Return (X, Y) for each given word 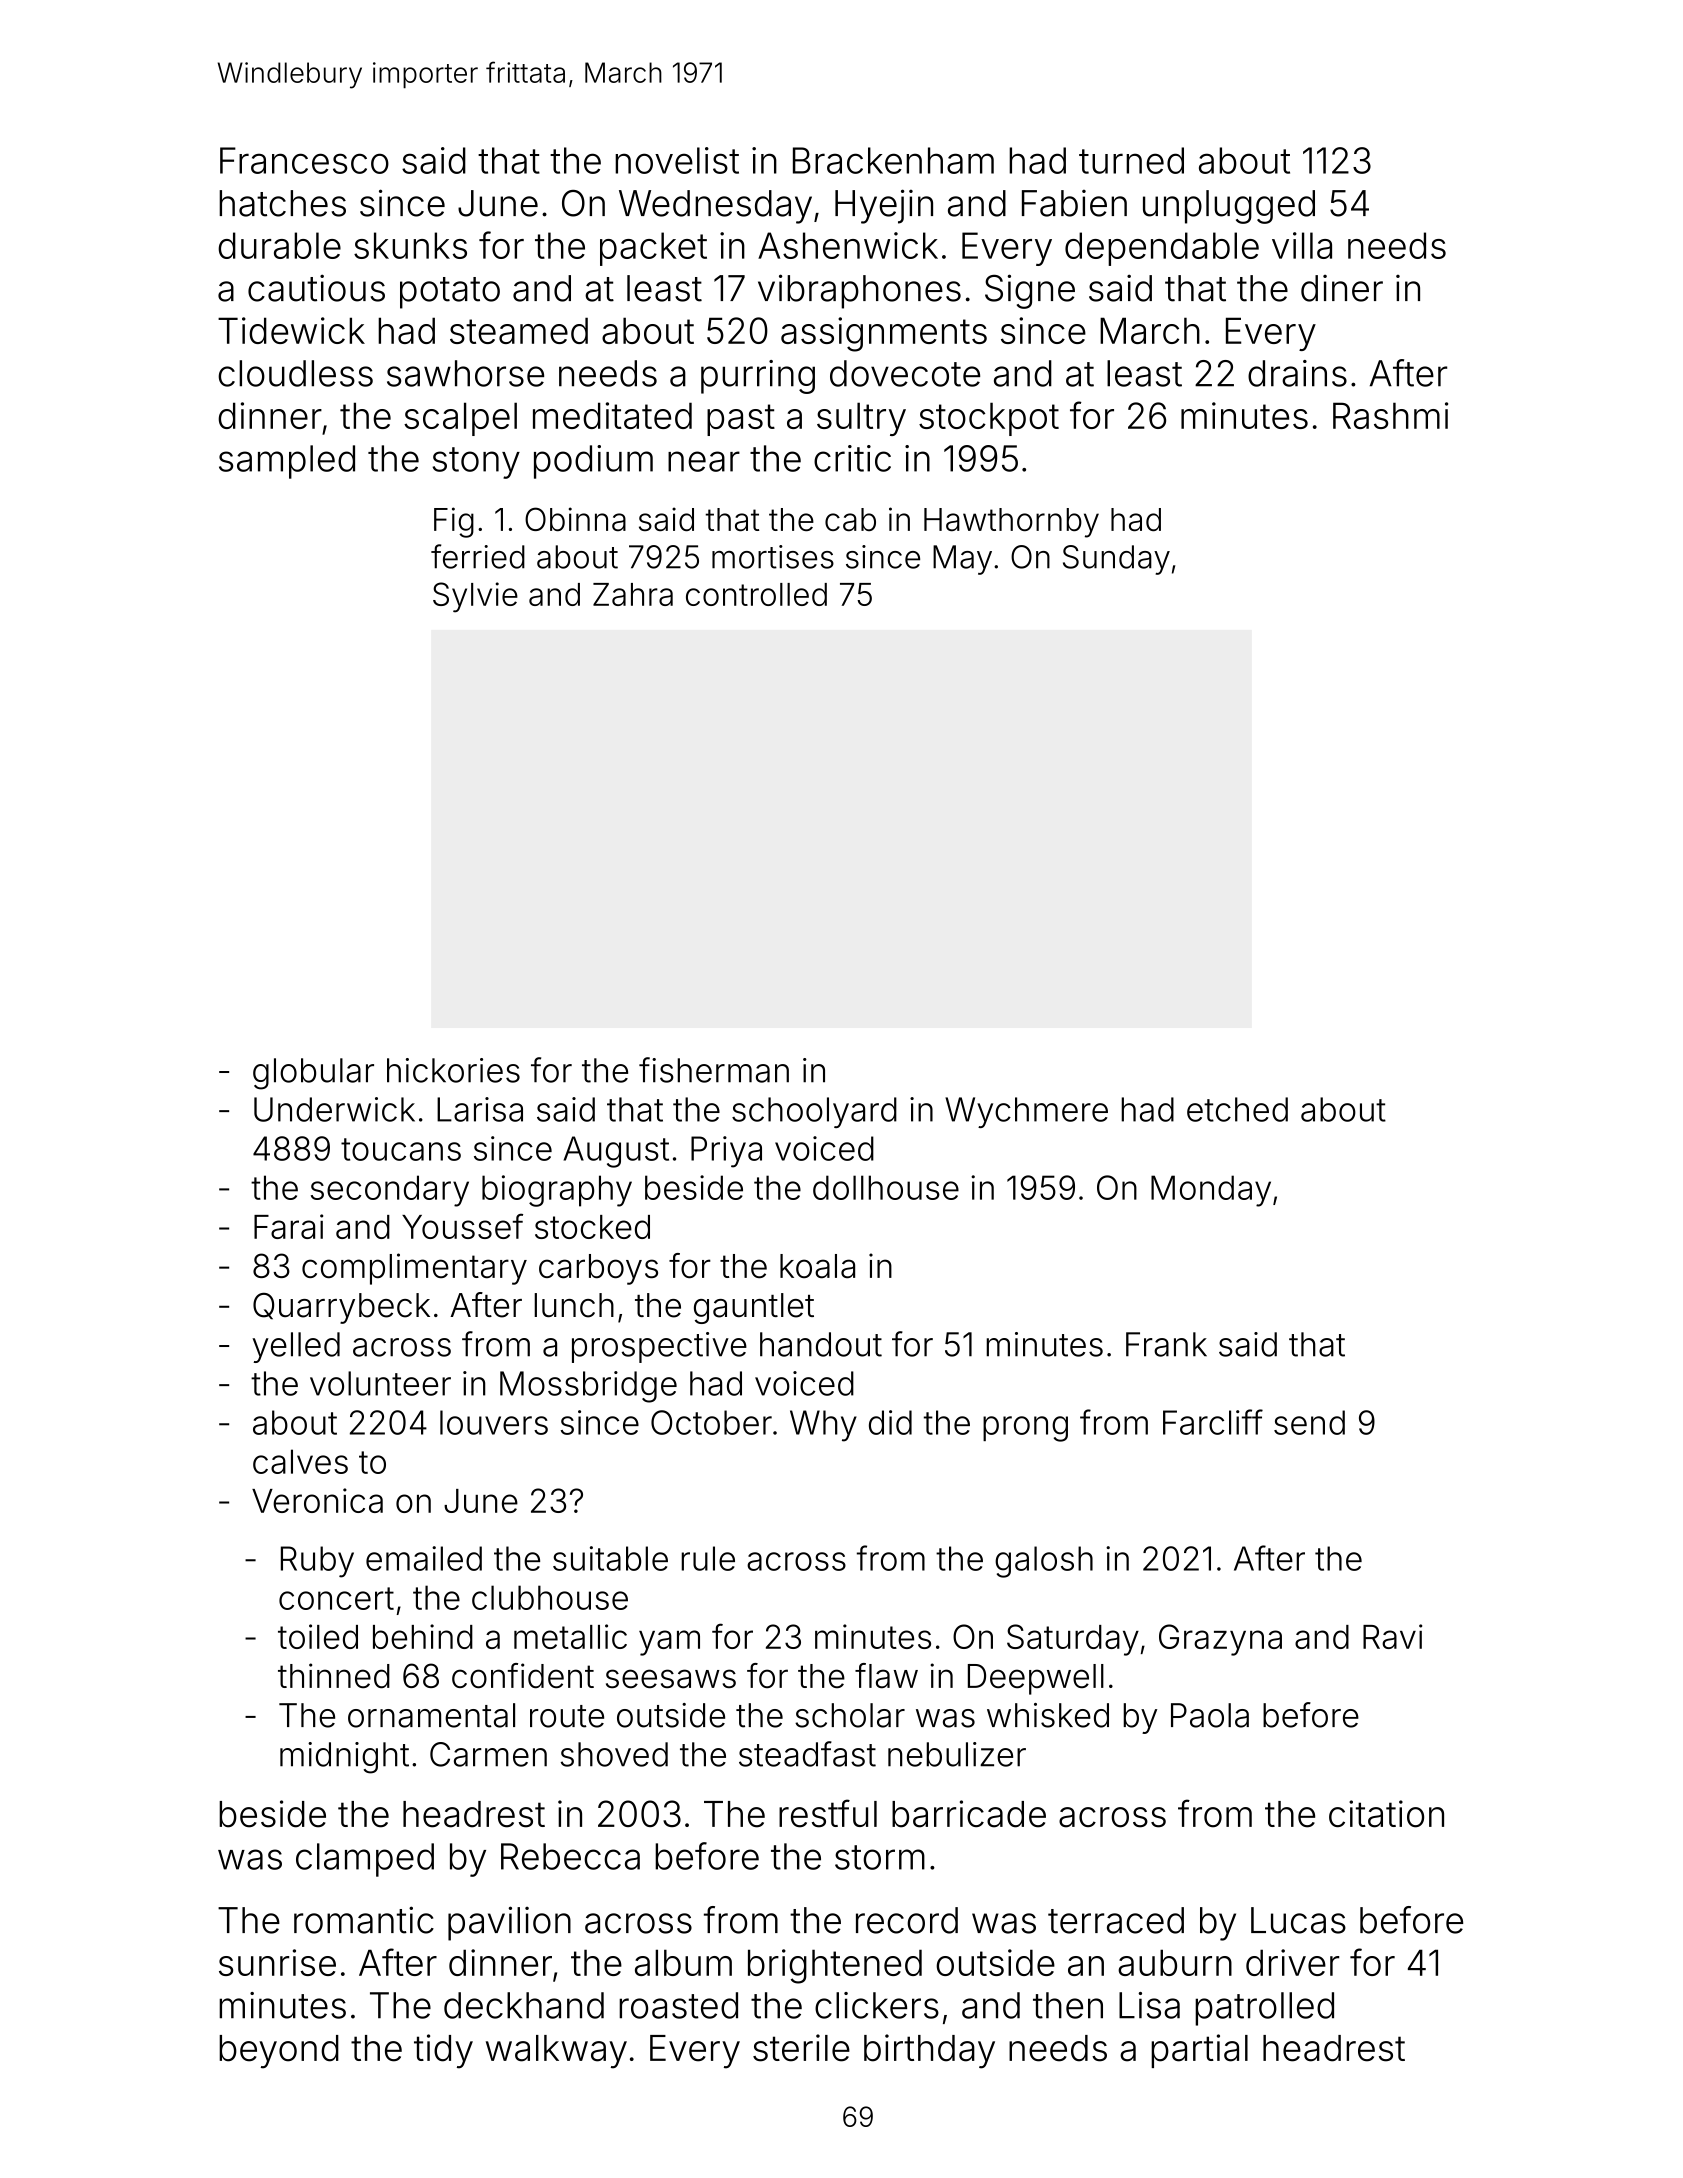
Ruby (317, 1562)
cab (850, 519)
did (890, 1422)
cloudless (295, 373)
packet (653, 249)
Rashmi (1390, 415)
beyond (279, 2052)
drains (1297, 373)
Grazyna (1220, 1640)
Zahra (633, 594)
